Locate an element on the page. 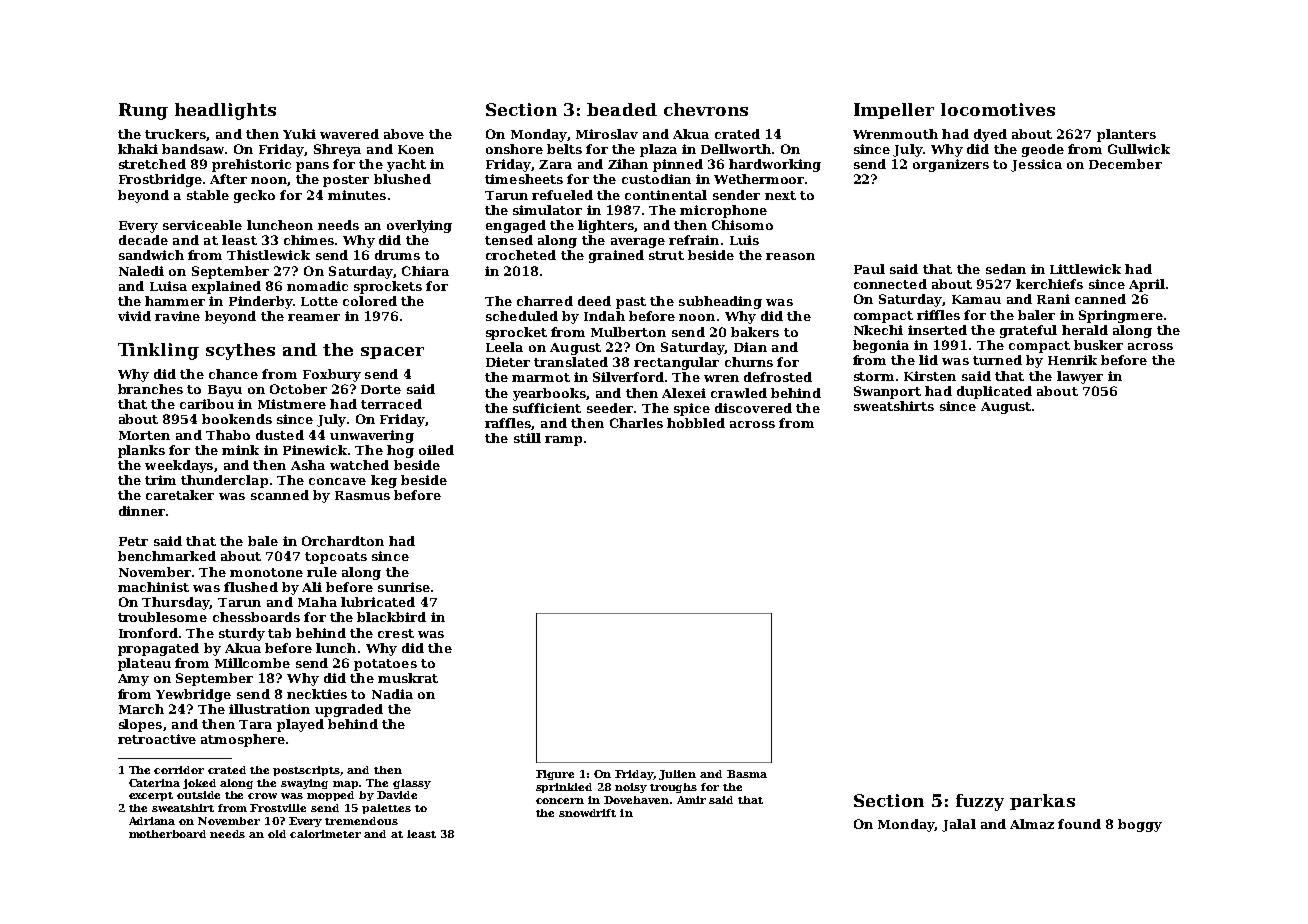 The width and height of the document is (1308, 924). continental is located at coordinates (666, 195).
